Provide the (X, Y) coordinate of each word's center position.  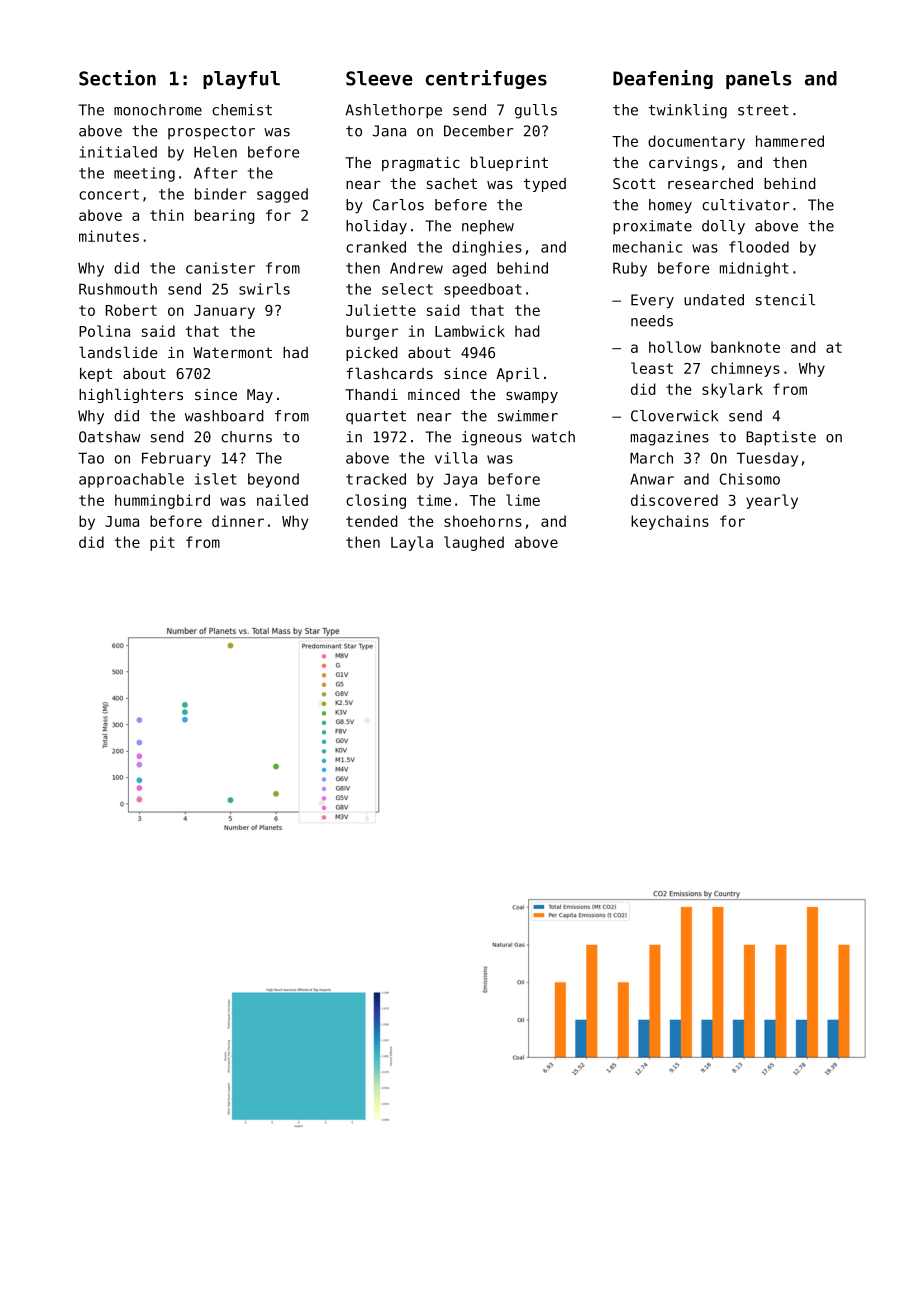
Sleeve (379, 78)
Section (117, 78)
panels (758, 80)
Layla (412, 543)
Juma (122, 521)
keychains (670, 522)
